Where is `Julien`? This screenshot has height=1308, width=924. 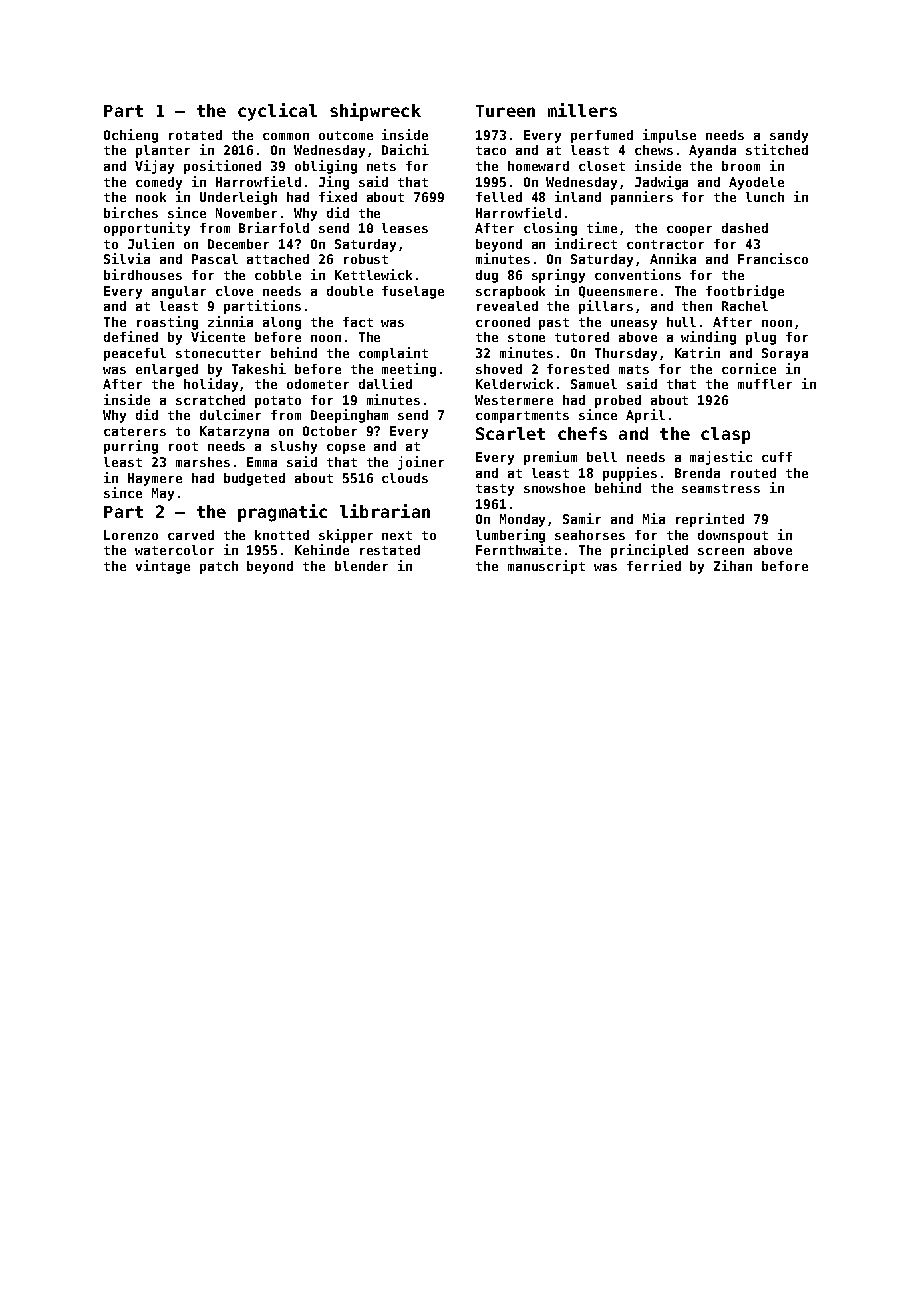 Julien is located at coordinates (151, 243).
